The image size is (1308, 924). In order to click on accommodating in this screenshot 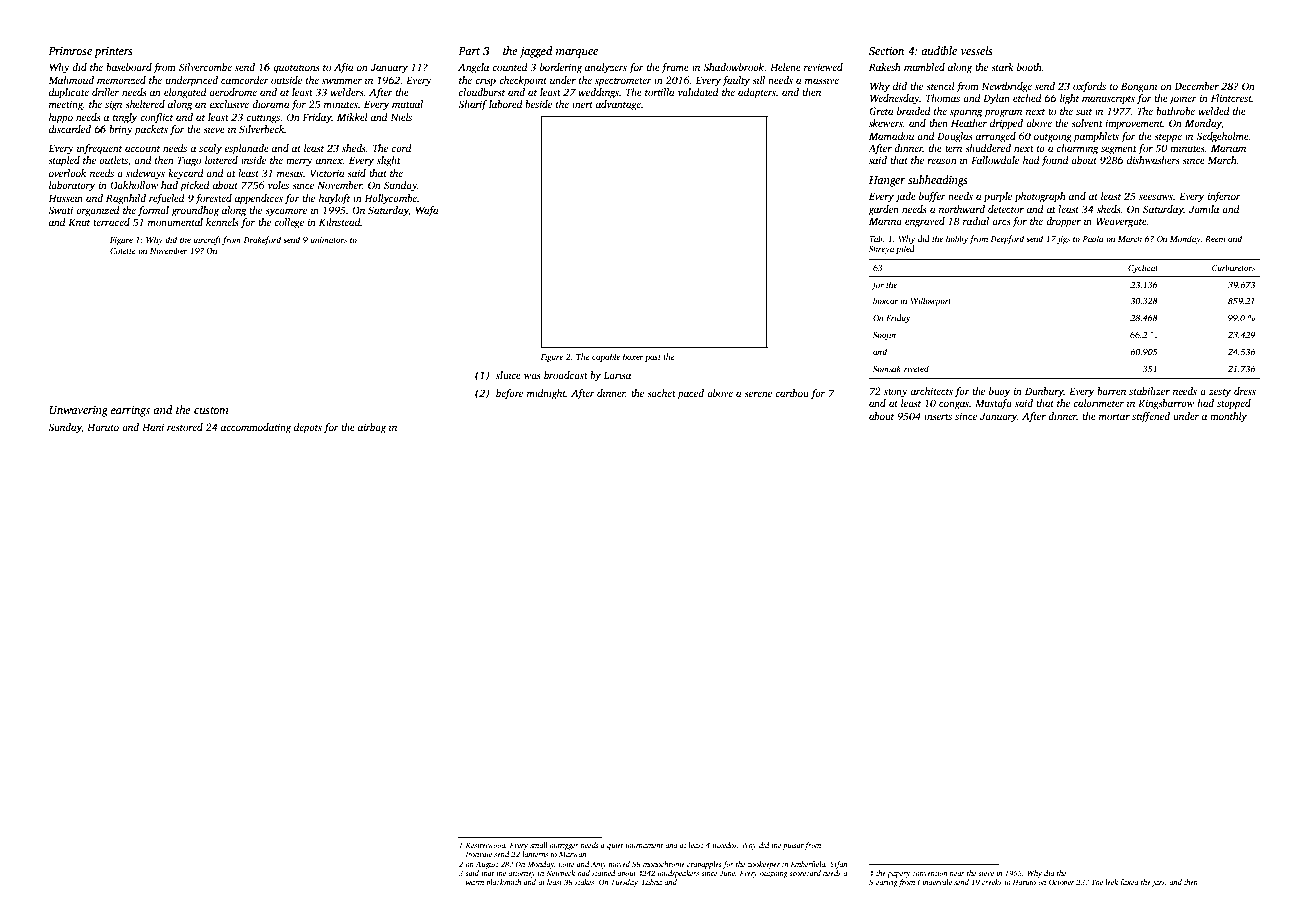, I will do `click(256, 428)`.
